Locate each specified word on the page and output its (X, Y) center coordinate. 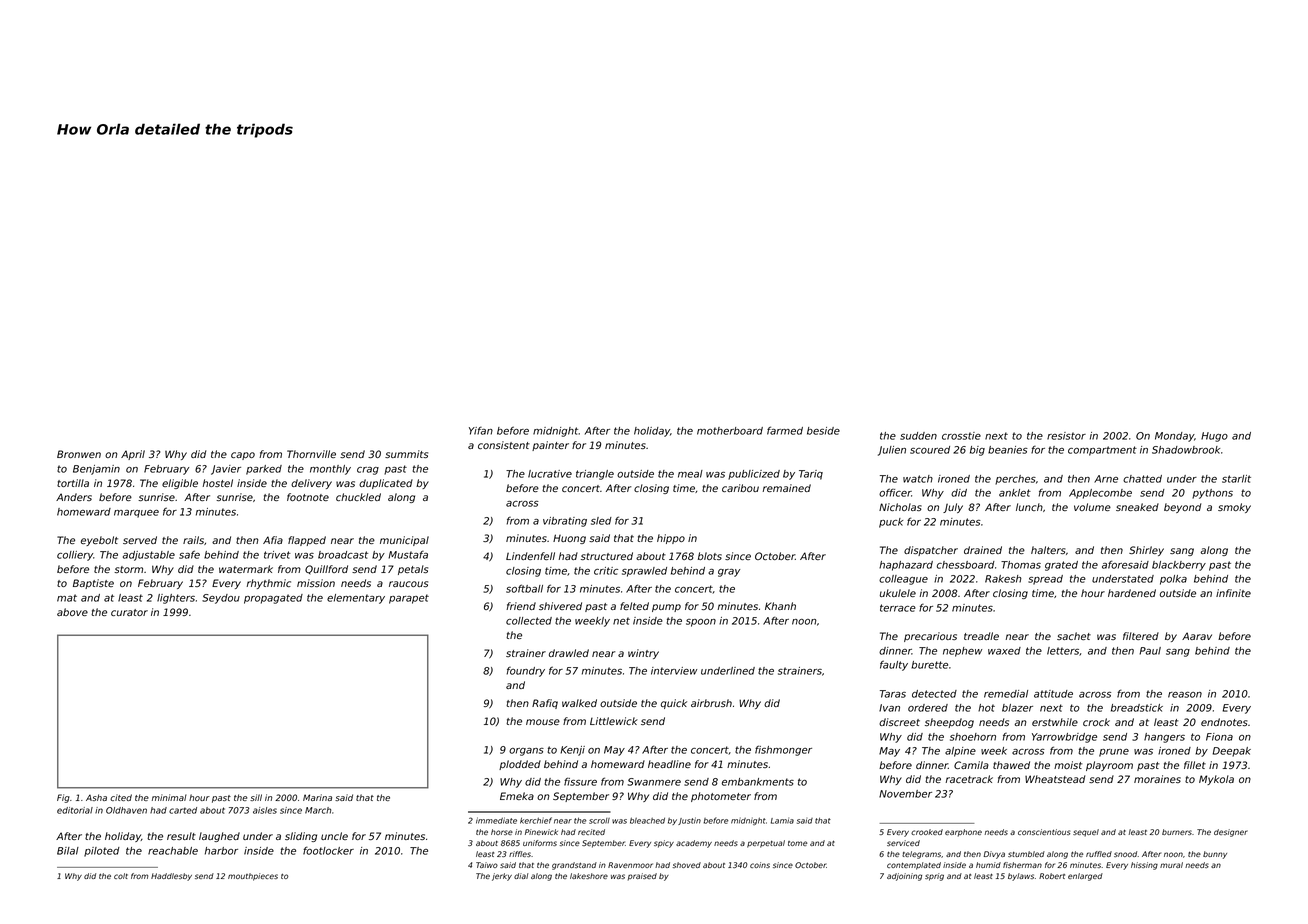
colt (121, 876)
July (953, 508)
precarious (930, 637)
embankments (758, 782)
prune (1114, 753)
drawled (569, 653)
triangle (595, 475)
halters (1048, 550)
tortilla (73, 483)
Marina (317, 797)
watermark (246, 569)
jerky (502, 877)
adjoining (904, 877)
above (72, 612)
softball (524, 588)
